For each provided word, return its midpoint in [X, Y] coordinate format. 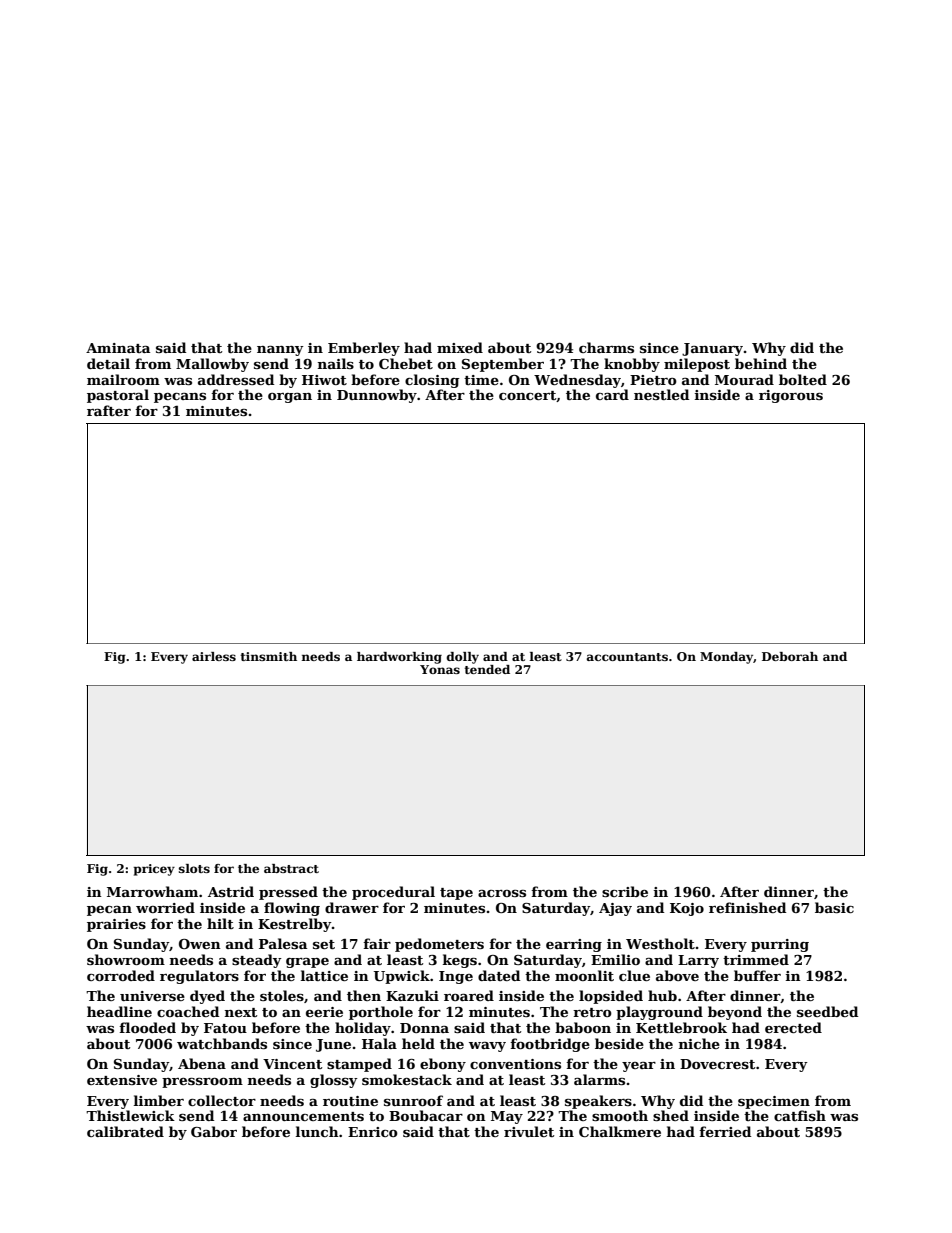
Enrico [373, 1132]
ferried [725, 1131]
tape [456, 894]
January [712, 349]
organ [290, 398]
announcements [303, 1116]
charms [606, 347]
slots [194, 868]
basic [834, 907]
